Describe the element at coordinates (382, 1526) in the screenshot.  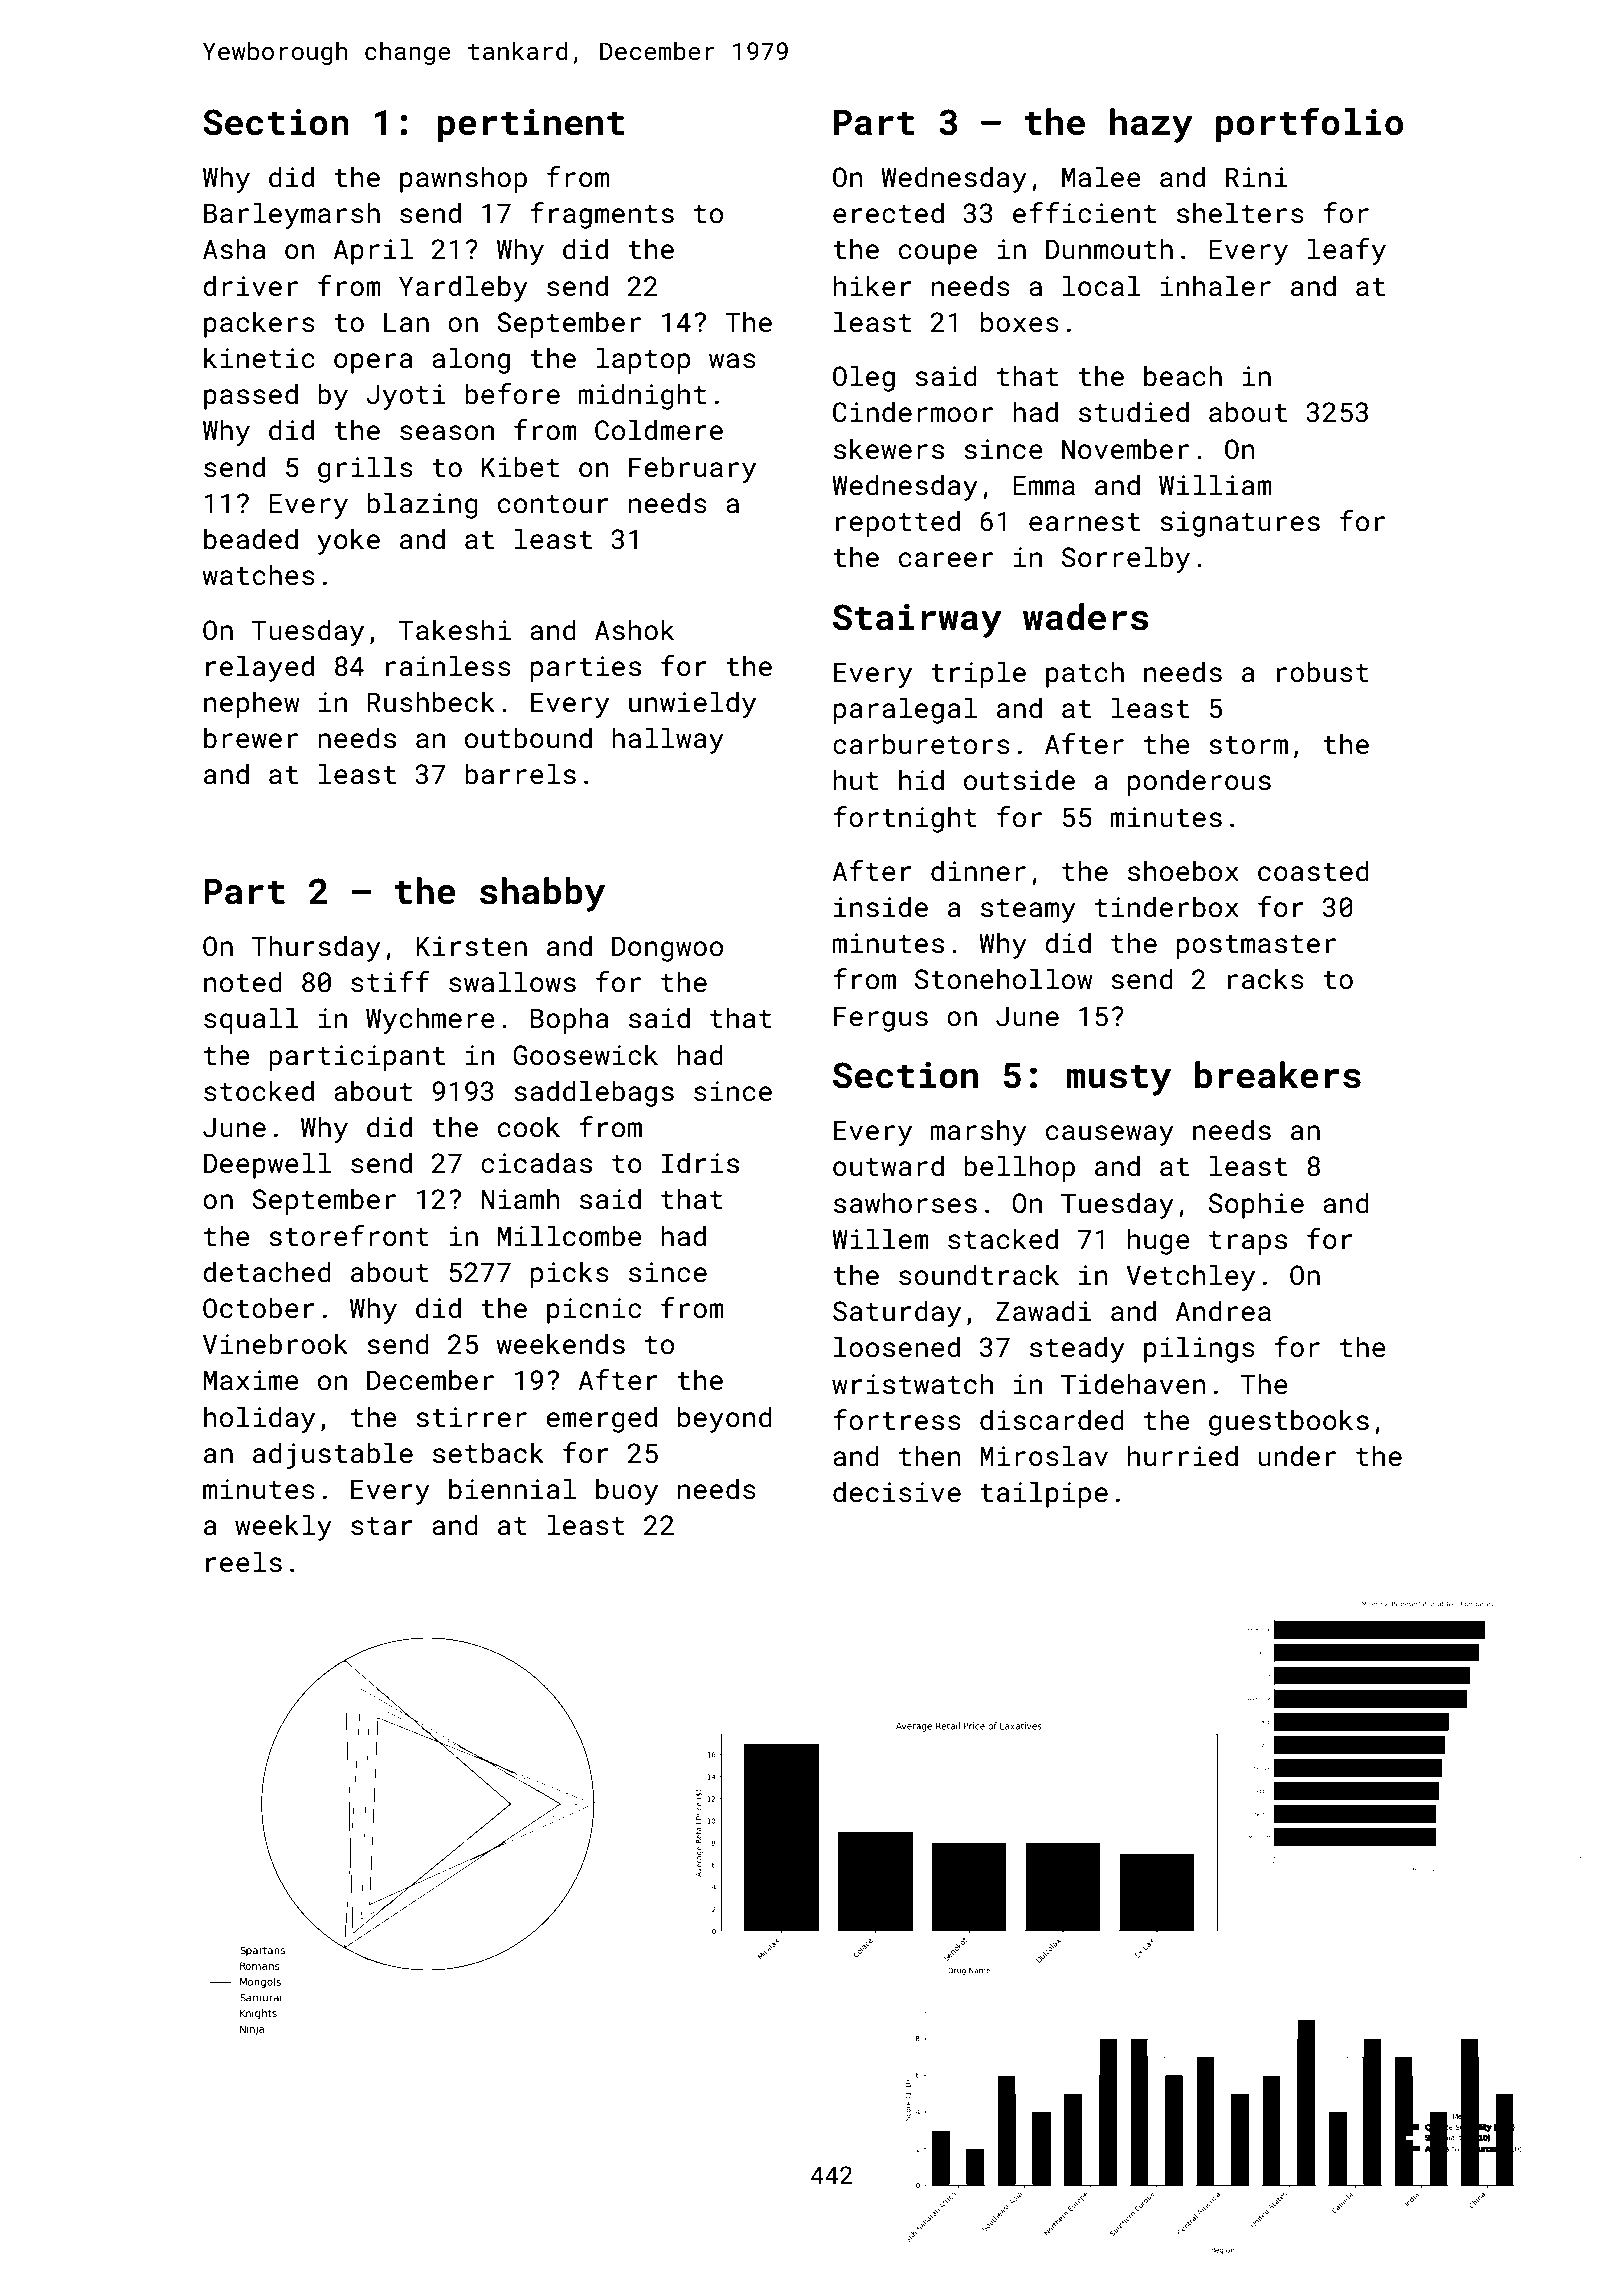
I see `star` at that location.
